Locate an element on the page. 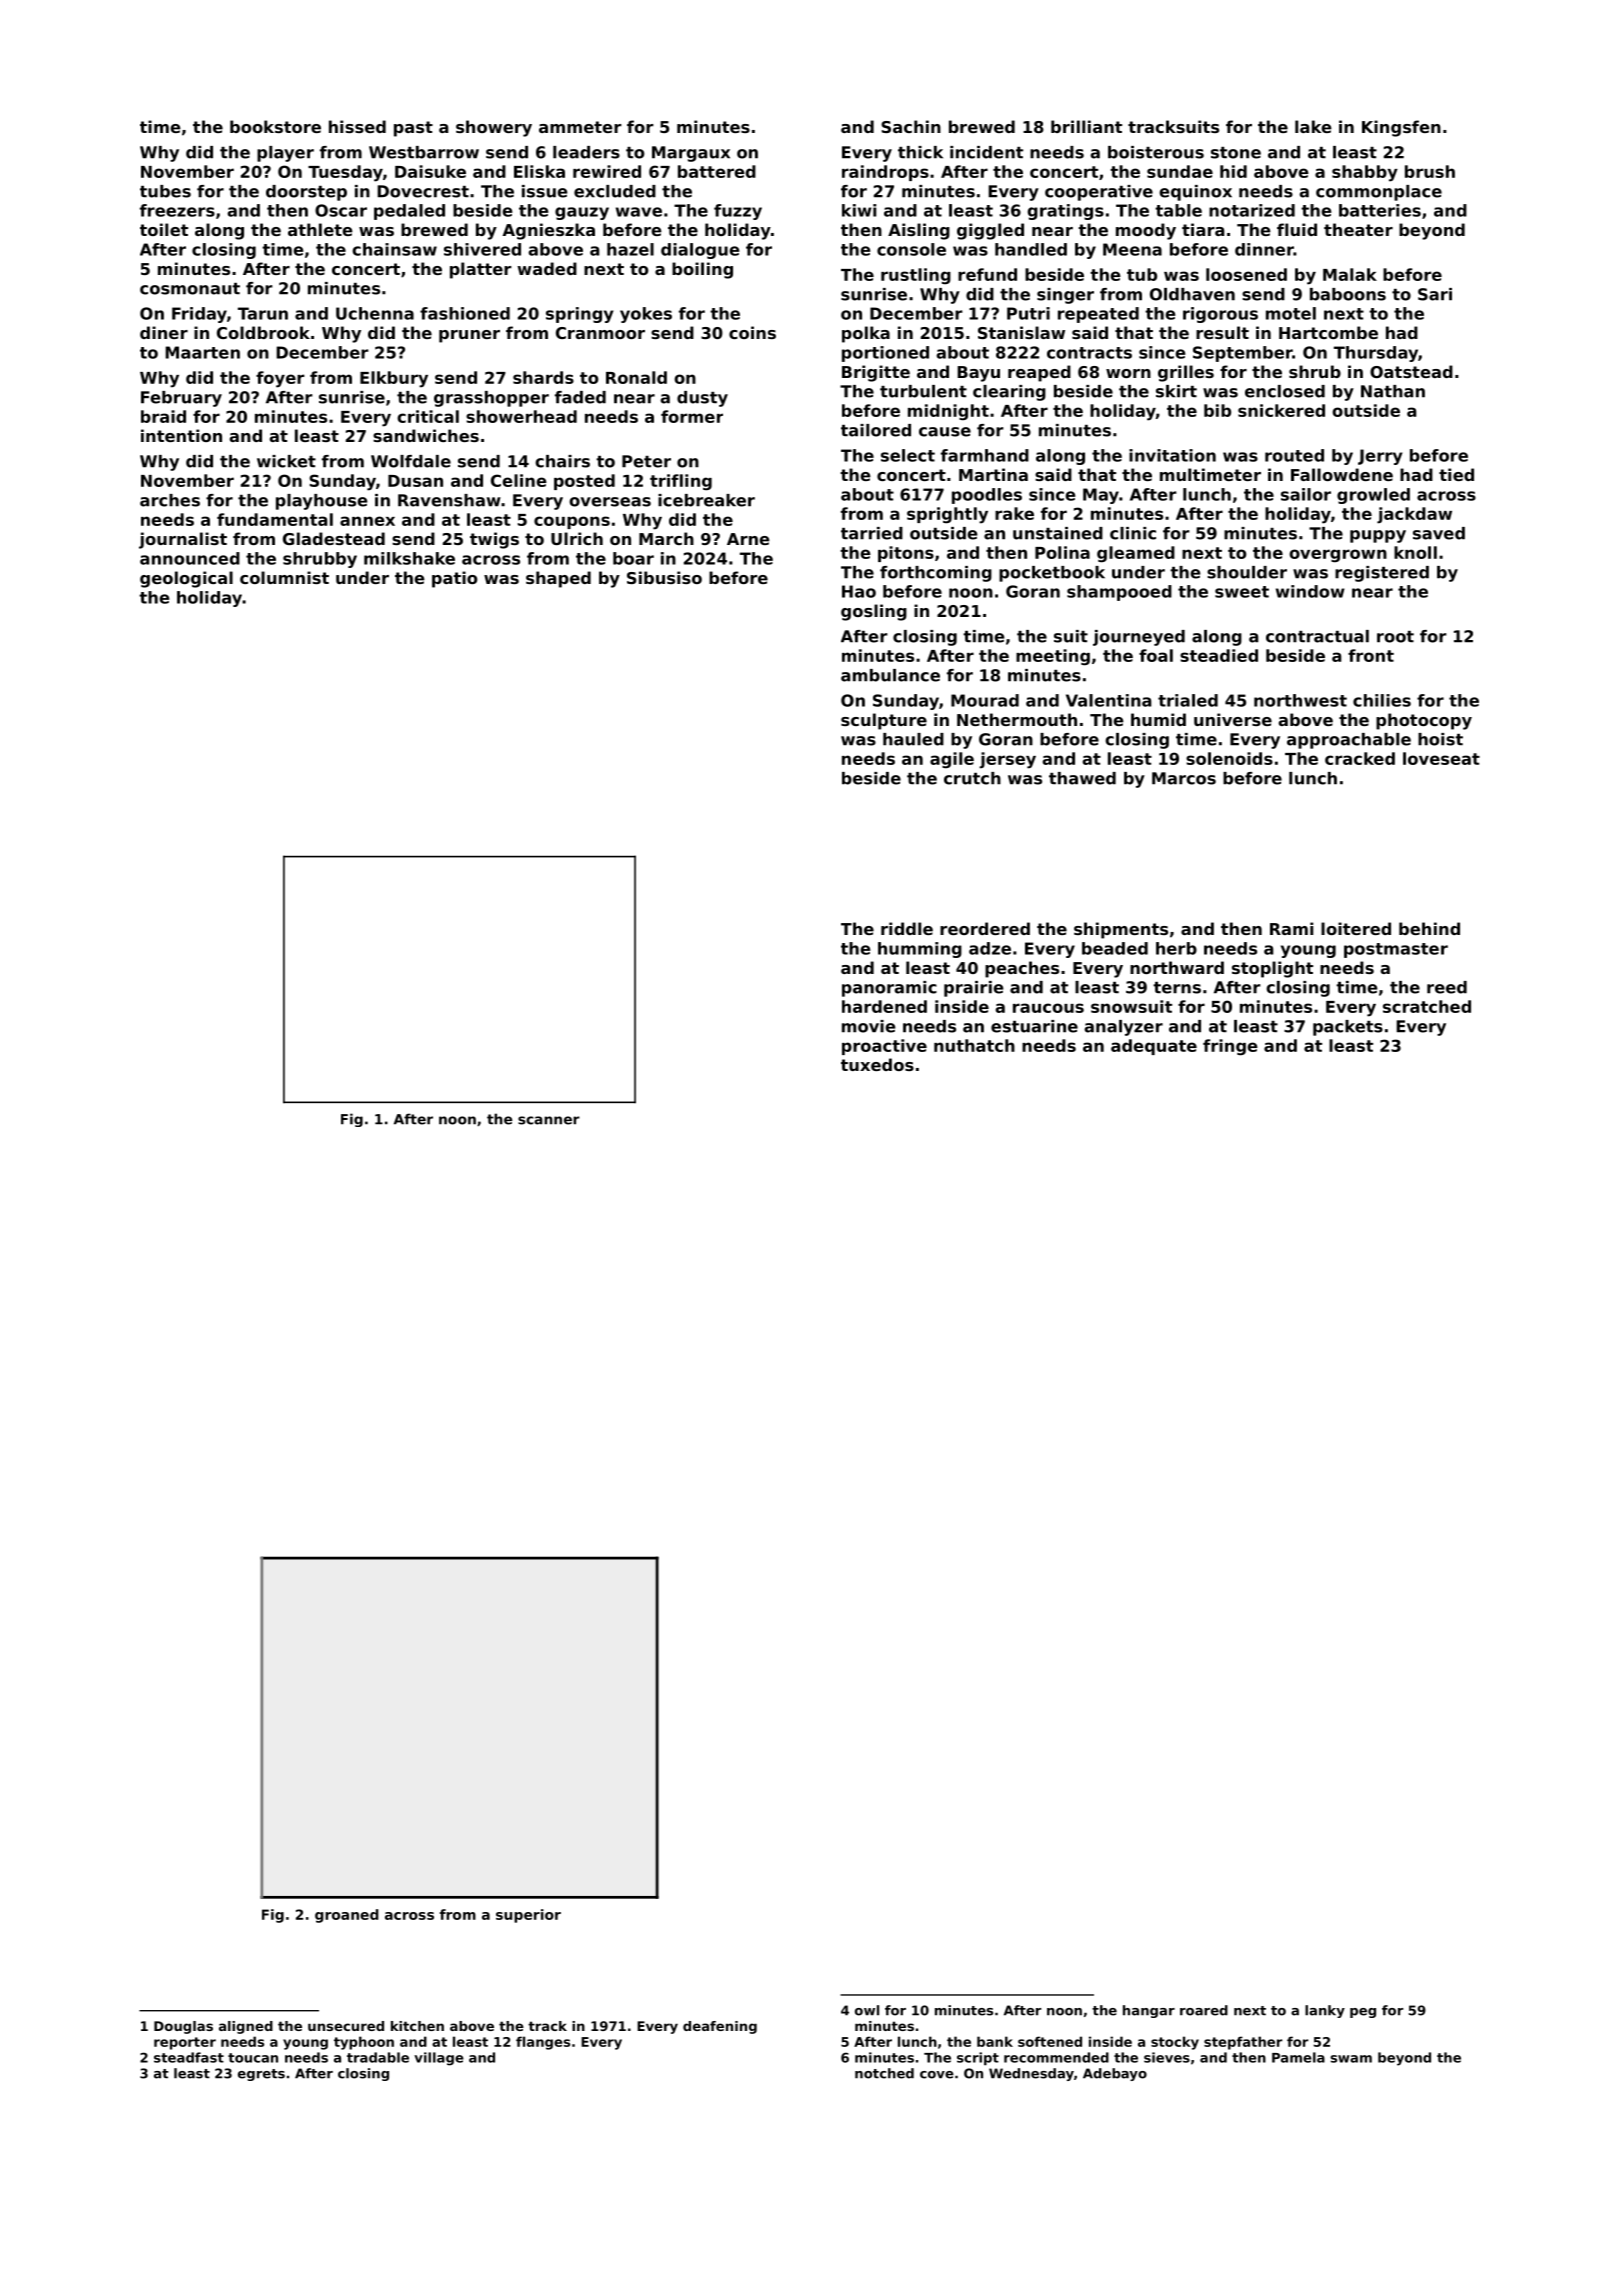 This page has height=2292, width=1620. peg is located at coordinates (1363, 2013).
